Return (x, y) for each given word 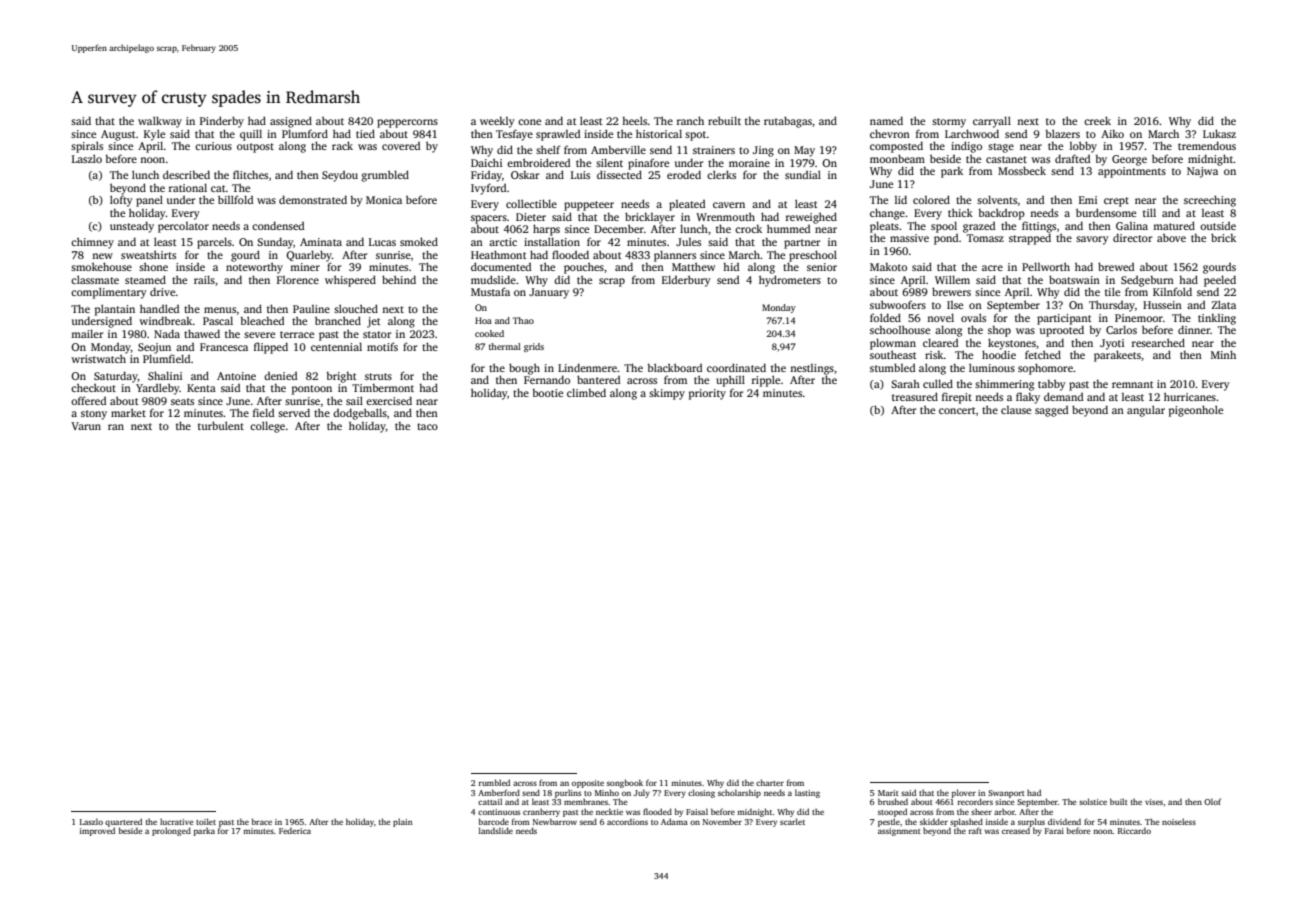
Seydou (340, 176)
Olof (1212, 801)
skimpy (667, 394)
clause (1016, 410)
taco (427, 426)
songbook (625, 783)
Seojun (154, 348)
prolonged (171, 831)
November (722, 821)
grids (534, 347)
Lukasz (1219, 133)
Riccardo (1134, 830)
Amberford (499, 792)
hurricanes (1190, 396)
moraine (749, 163)
